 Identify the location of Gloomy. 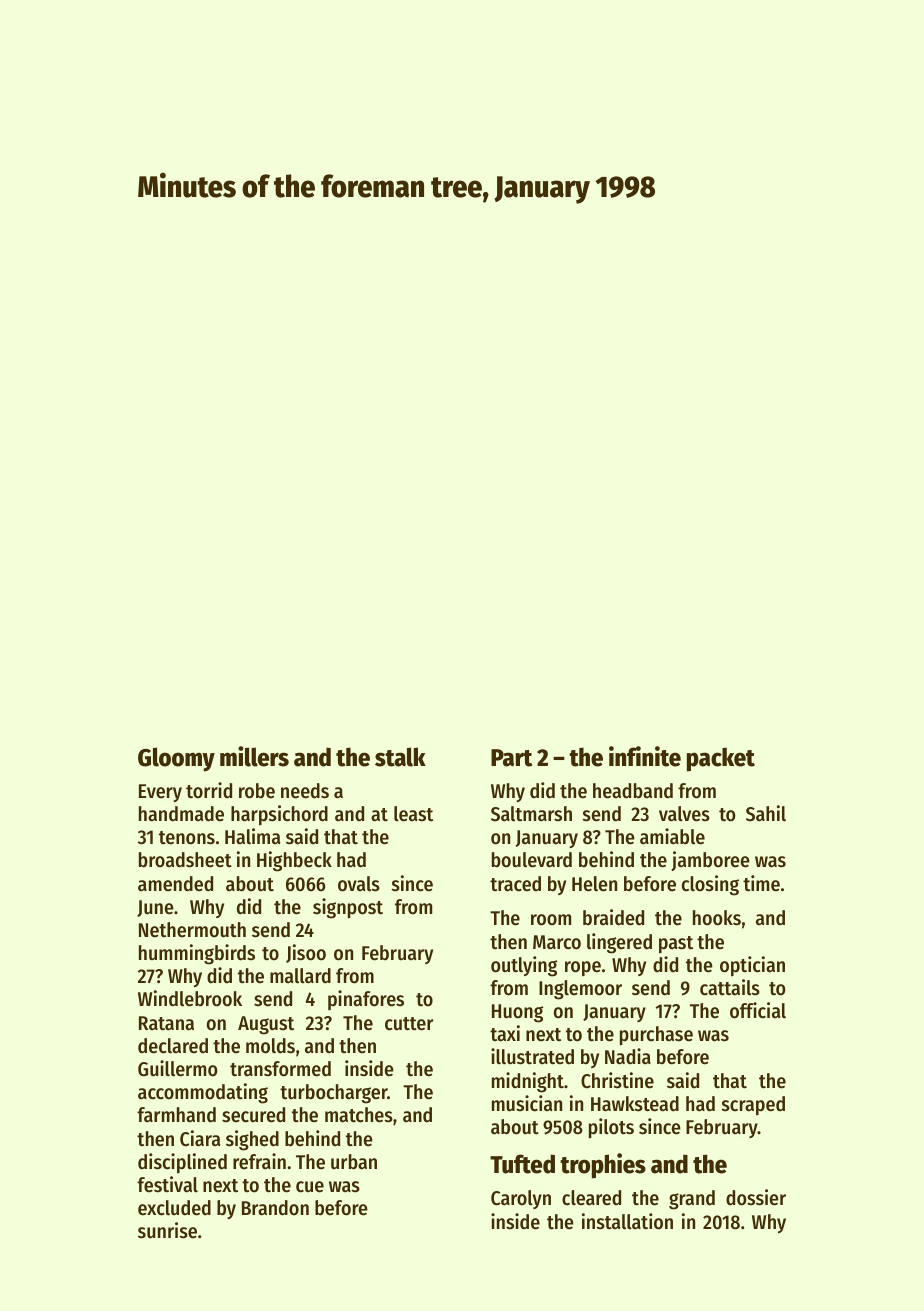
(176, 759).
